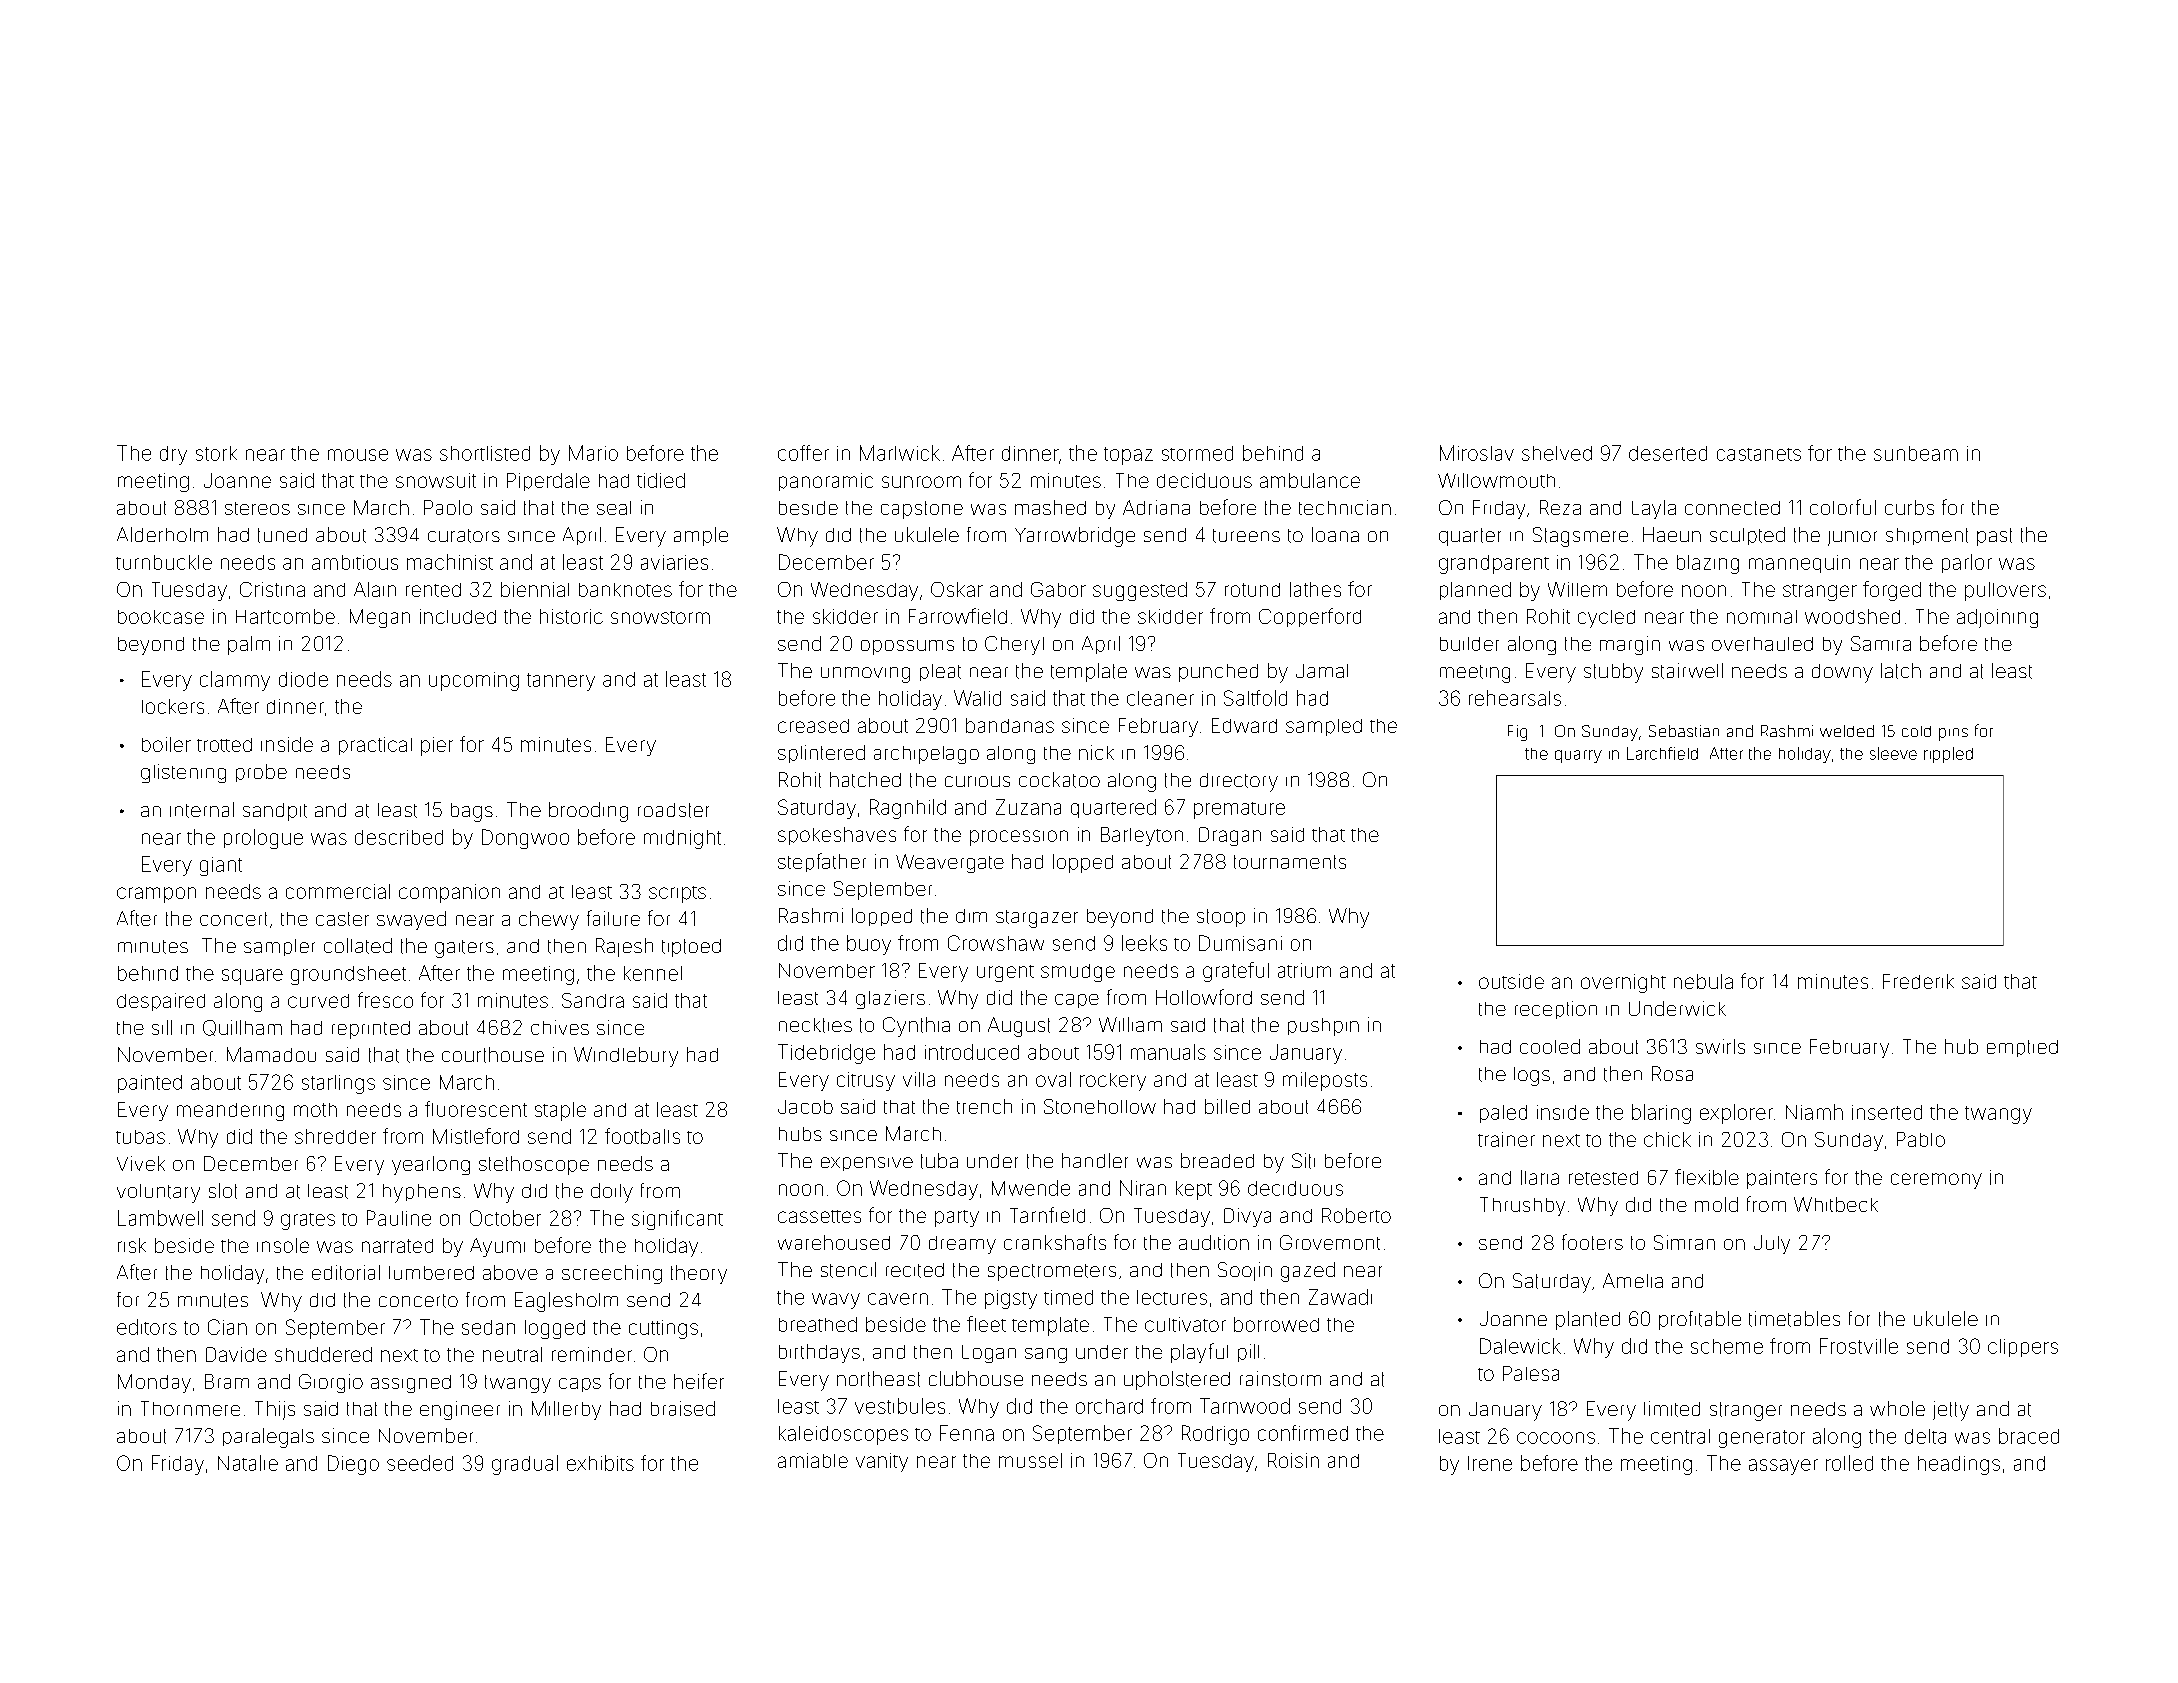 The image size is (2178, 1683). Describe the element at coordinates (1303, 1161) in the screenshot. I see `Siti` at that location.
